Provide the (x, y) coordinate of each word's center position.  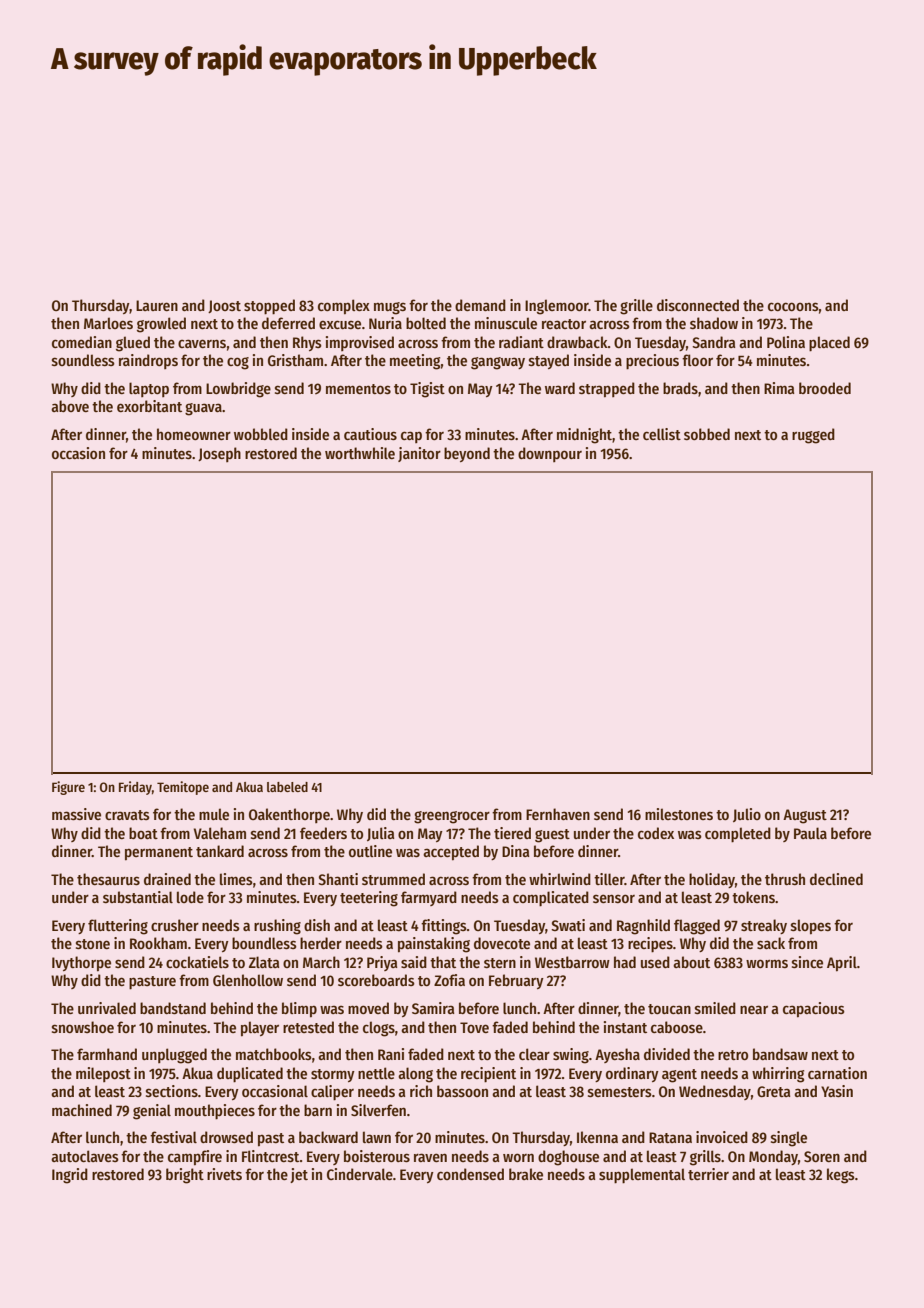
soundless (83, 360)
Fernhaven (558, 814)
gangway (498, 363)
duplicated (250, 1074)
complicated (551, 898)
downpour (550, 454)
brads (680, 388)
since (807, 962)
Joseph (219, 454)
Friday (135, 788)
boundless (264, 943)
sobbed (707, 434)
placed (829, 343)
